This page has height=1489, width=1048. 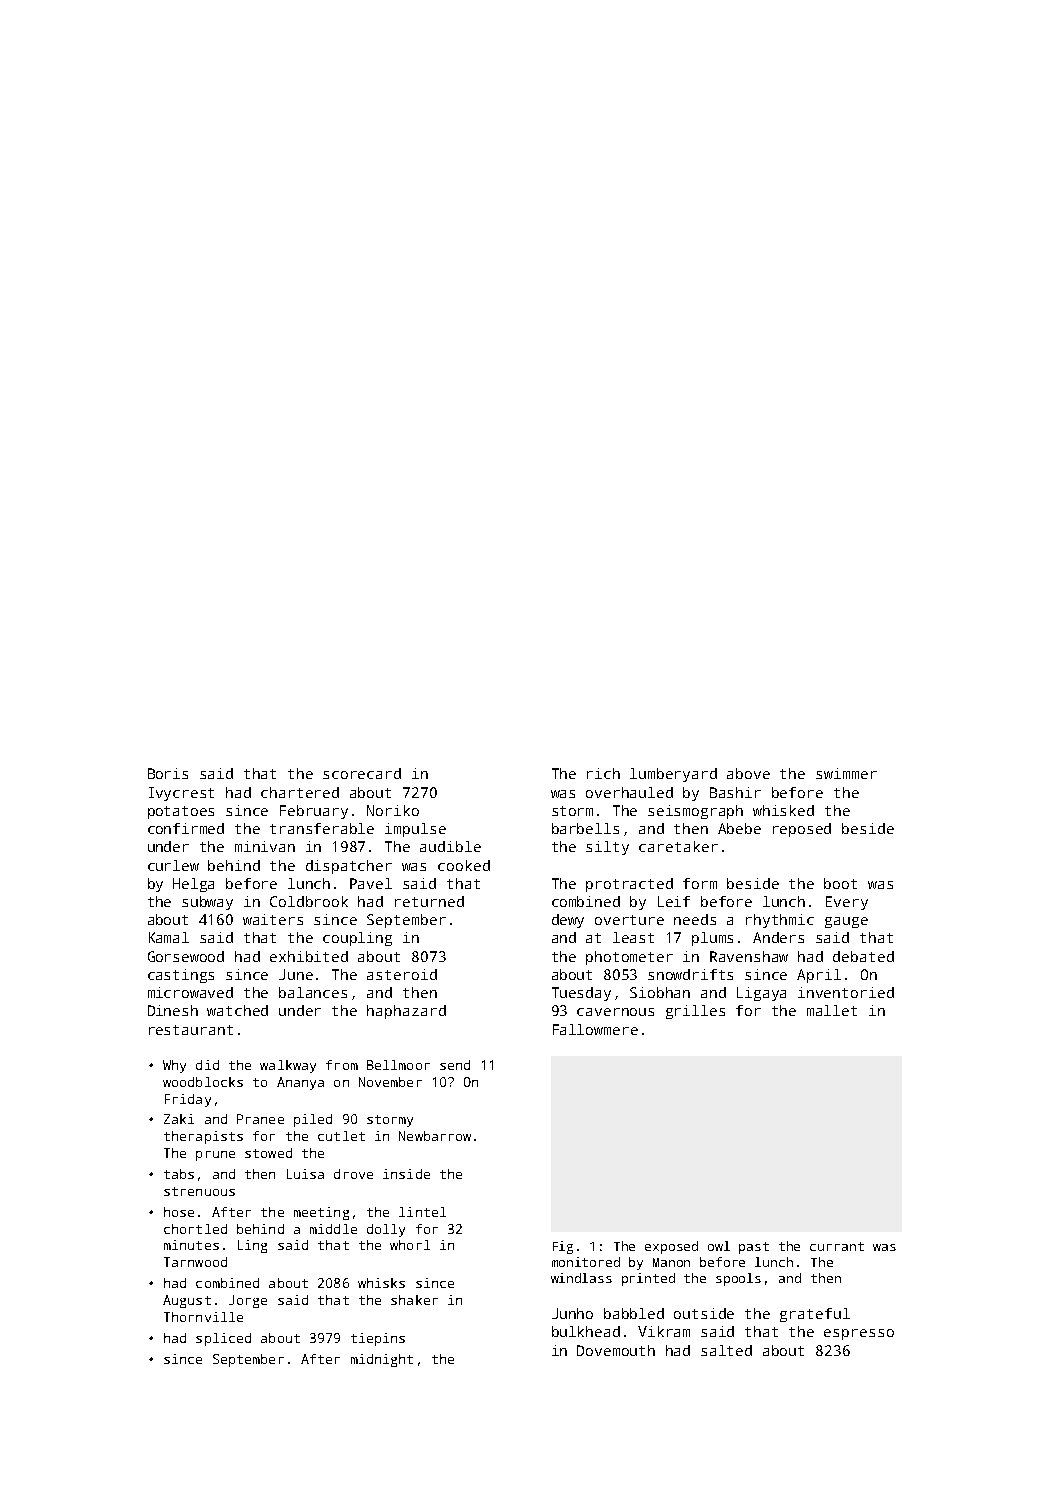 What do you see at coordinates (321, 1213) in the page?
I see `meeting` at bounding box center [321, 1213].
